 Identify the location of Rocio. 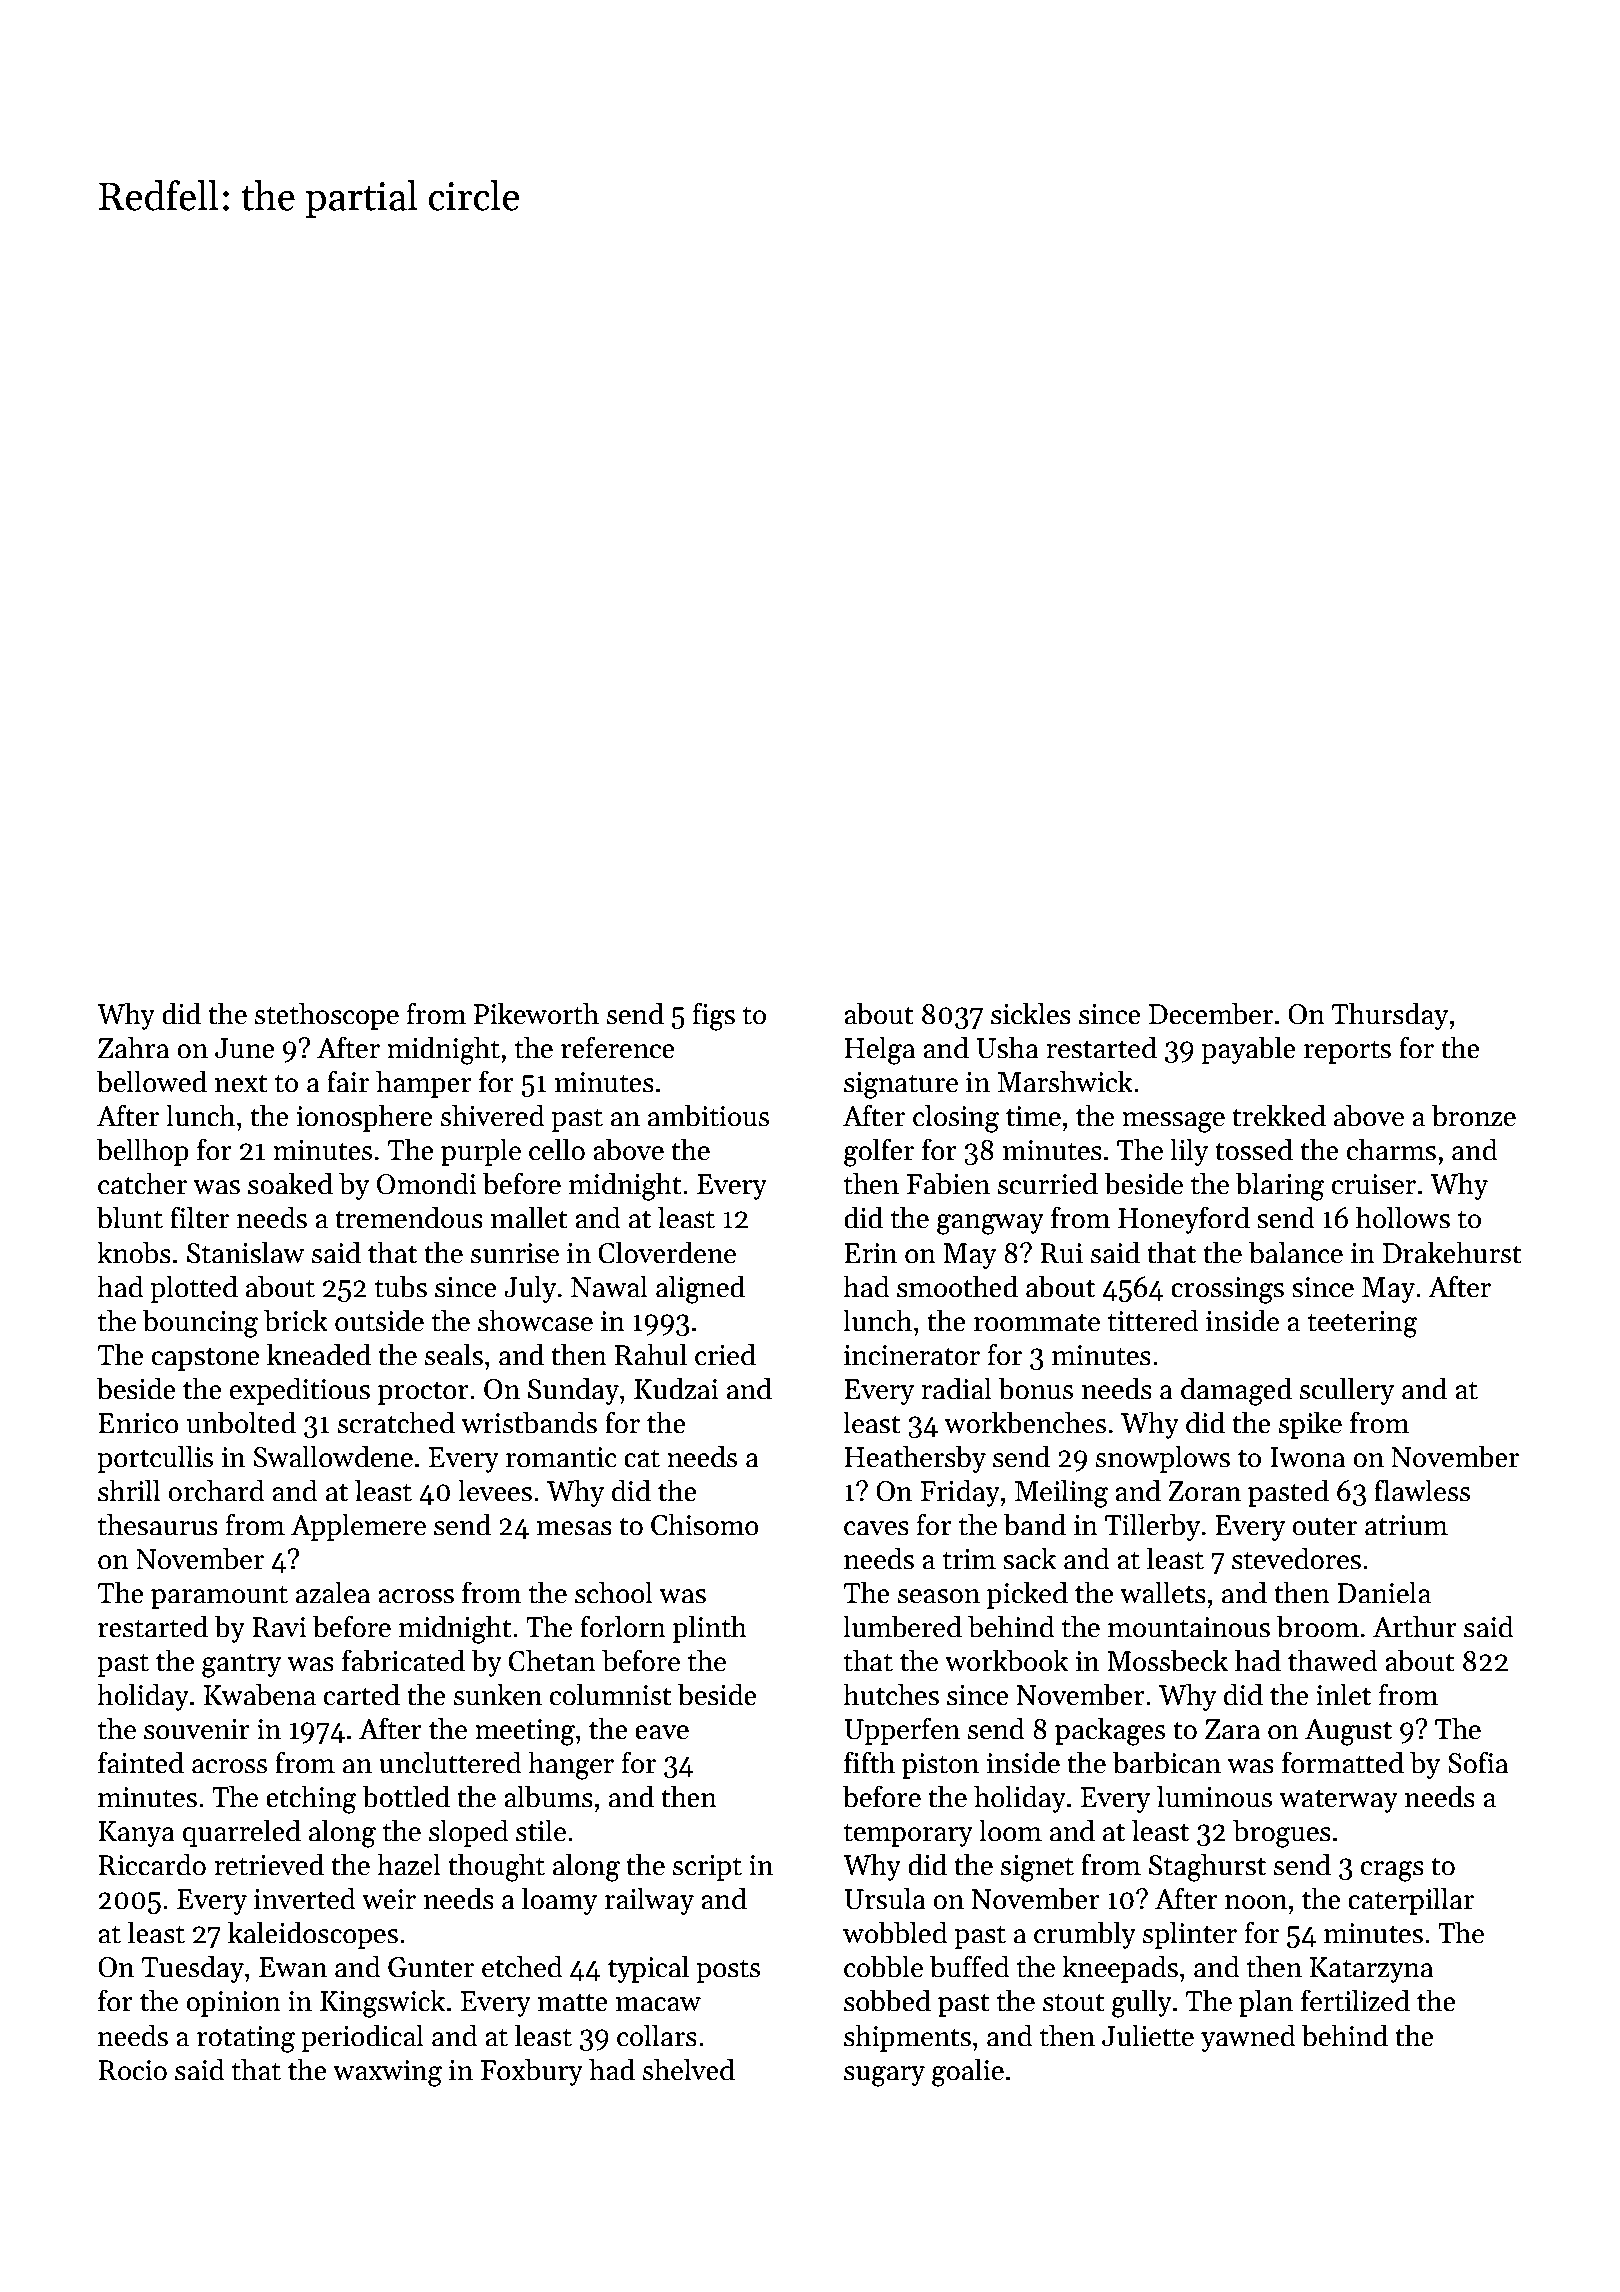
(132, 2070).
